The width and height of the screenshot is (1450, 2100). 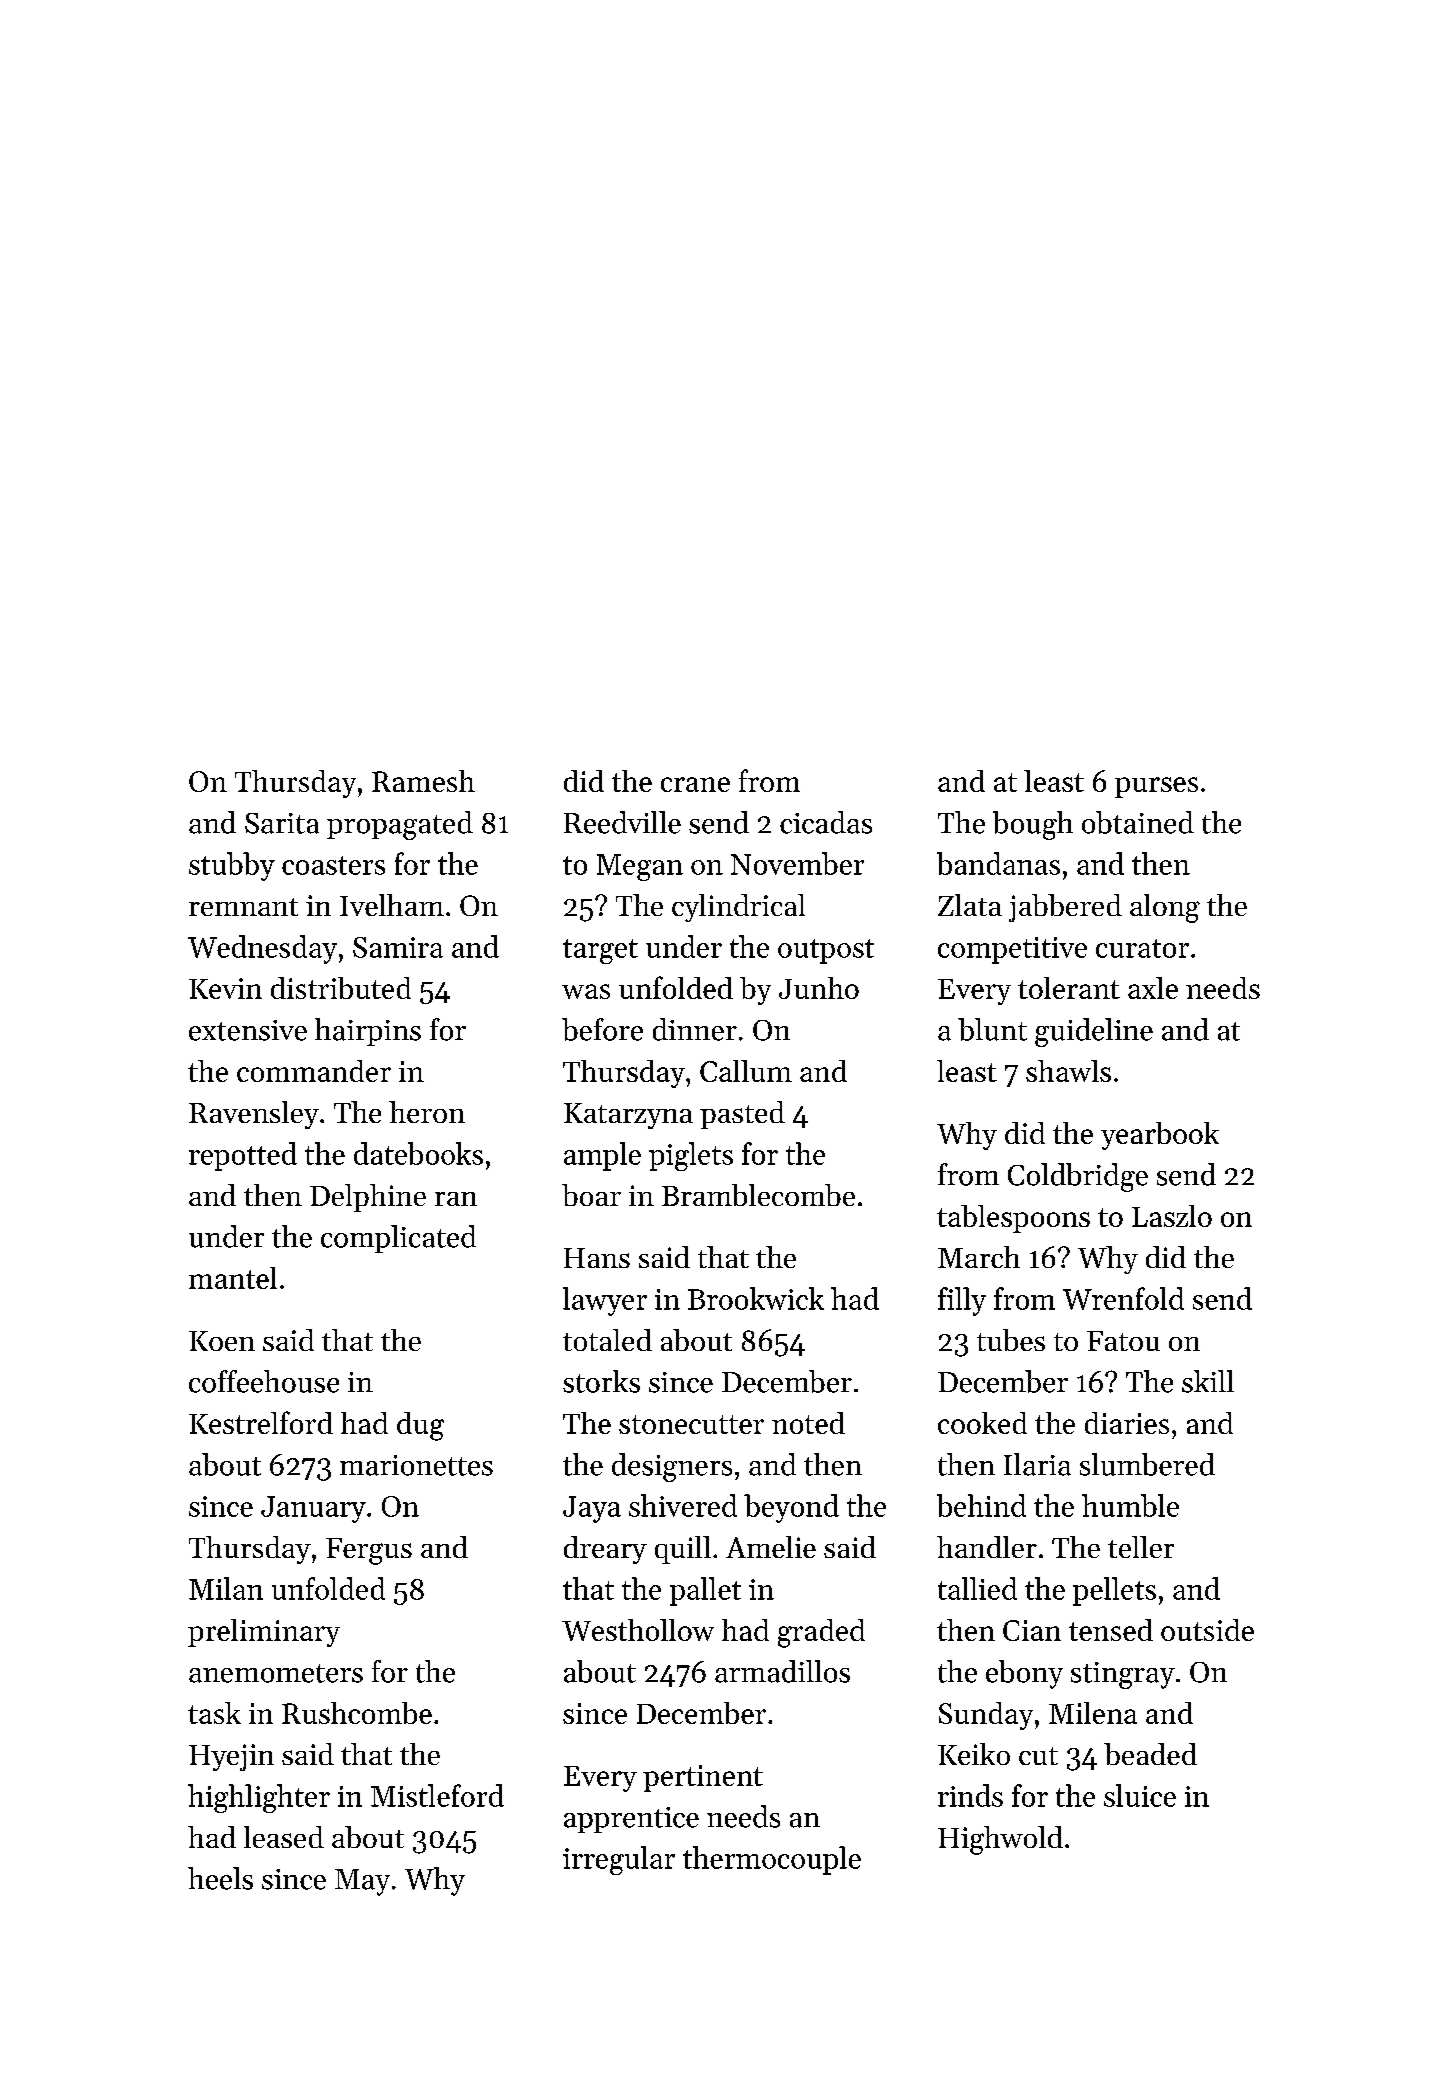 I want to click on purses, so click(x=1156, y=787).
